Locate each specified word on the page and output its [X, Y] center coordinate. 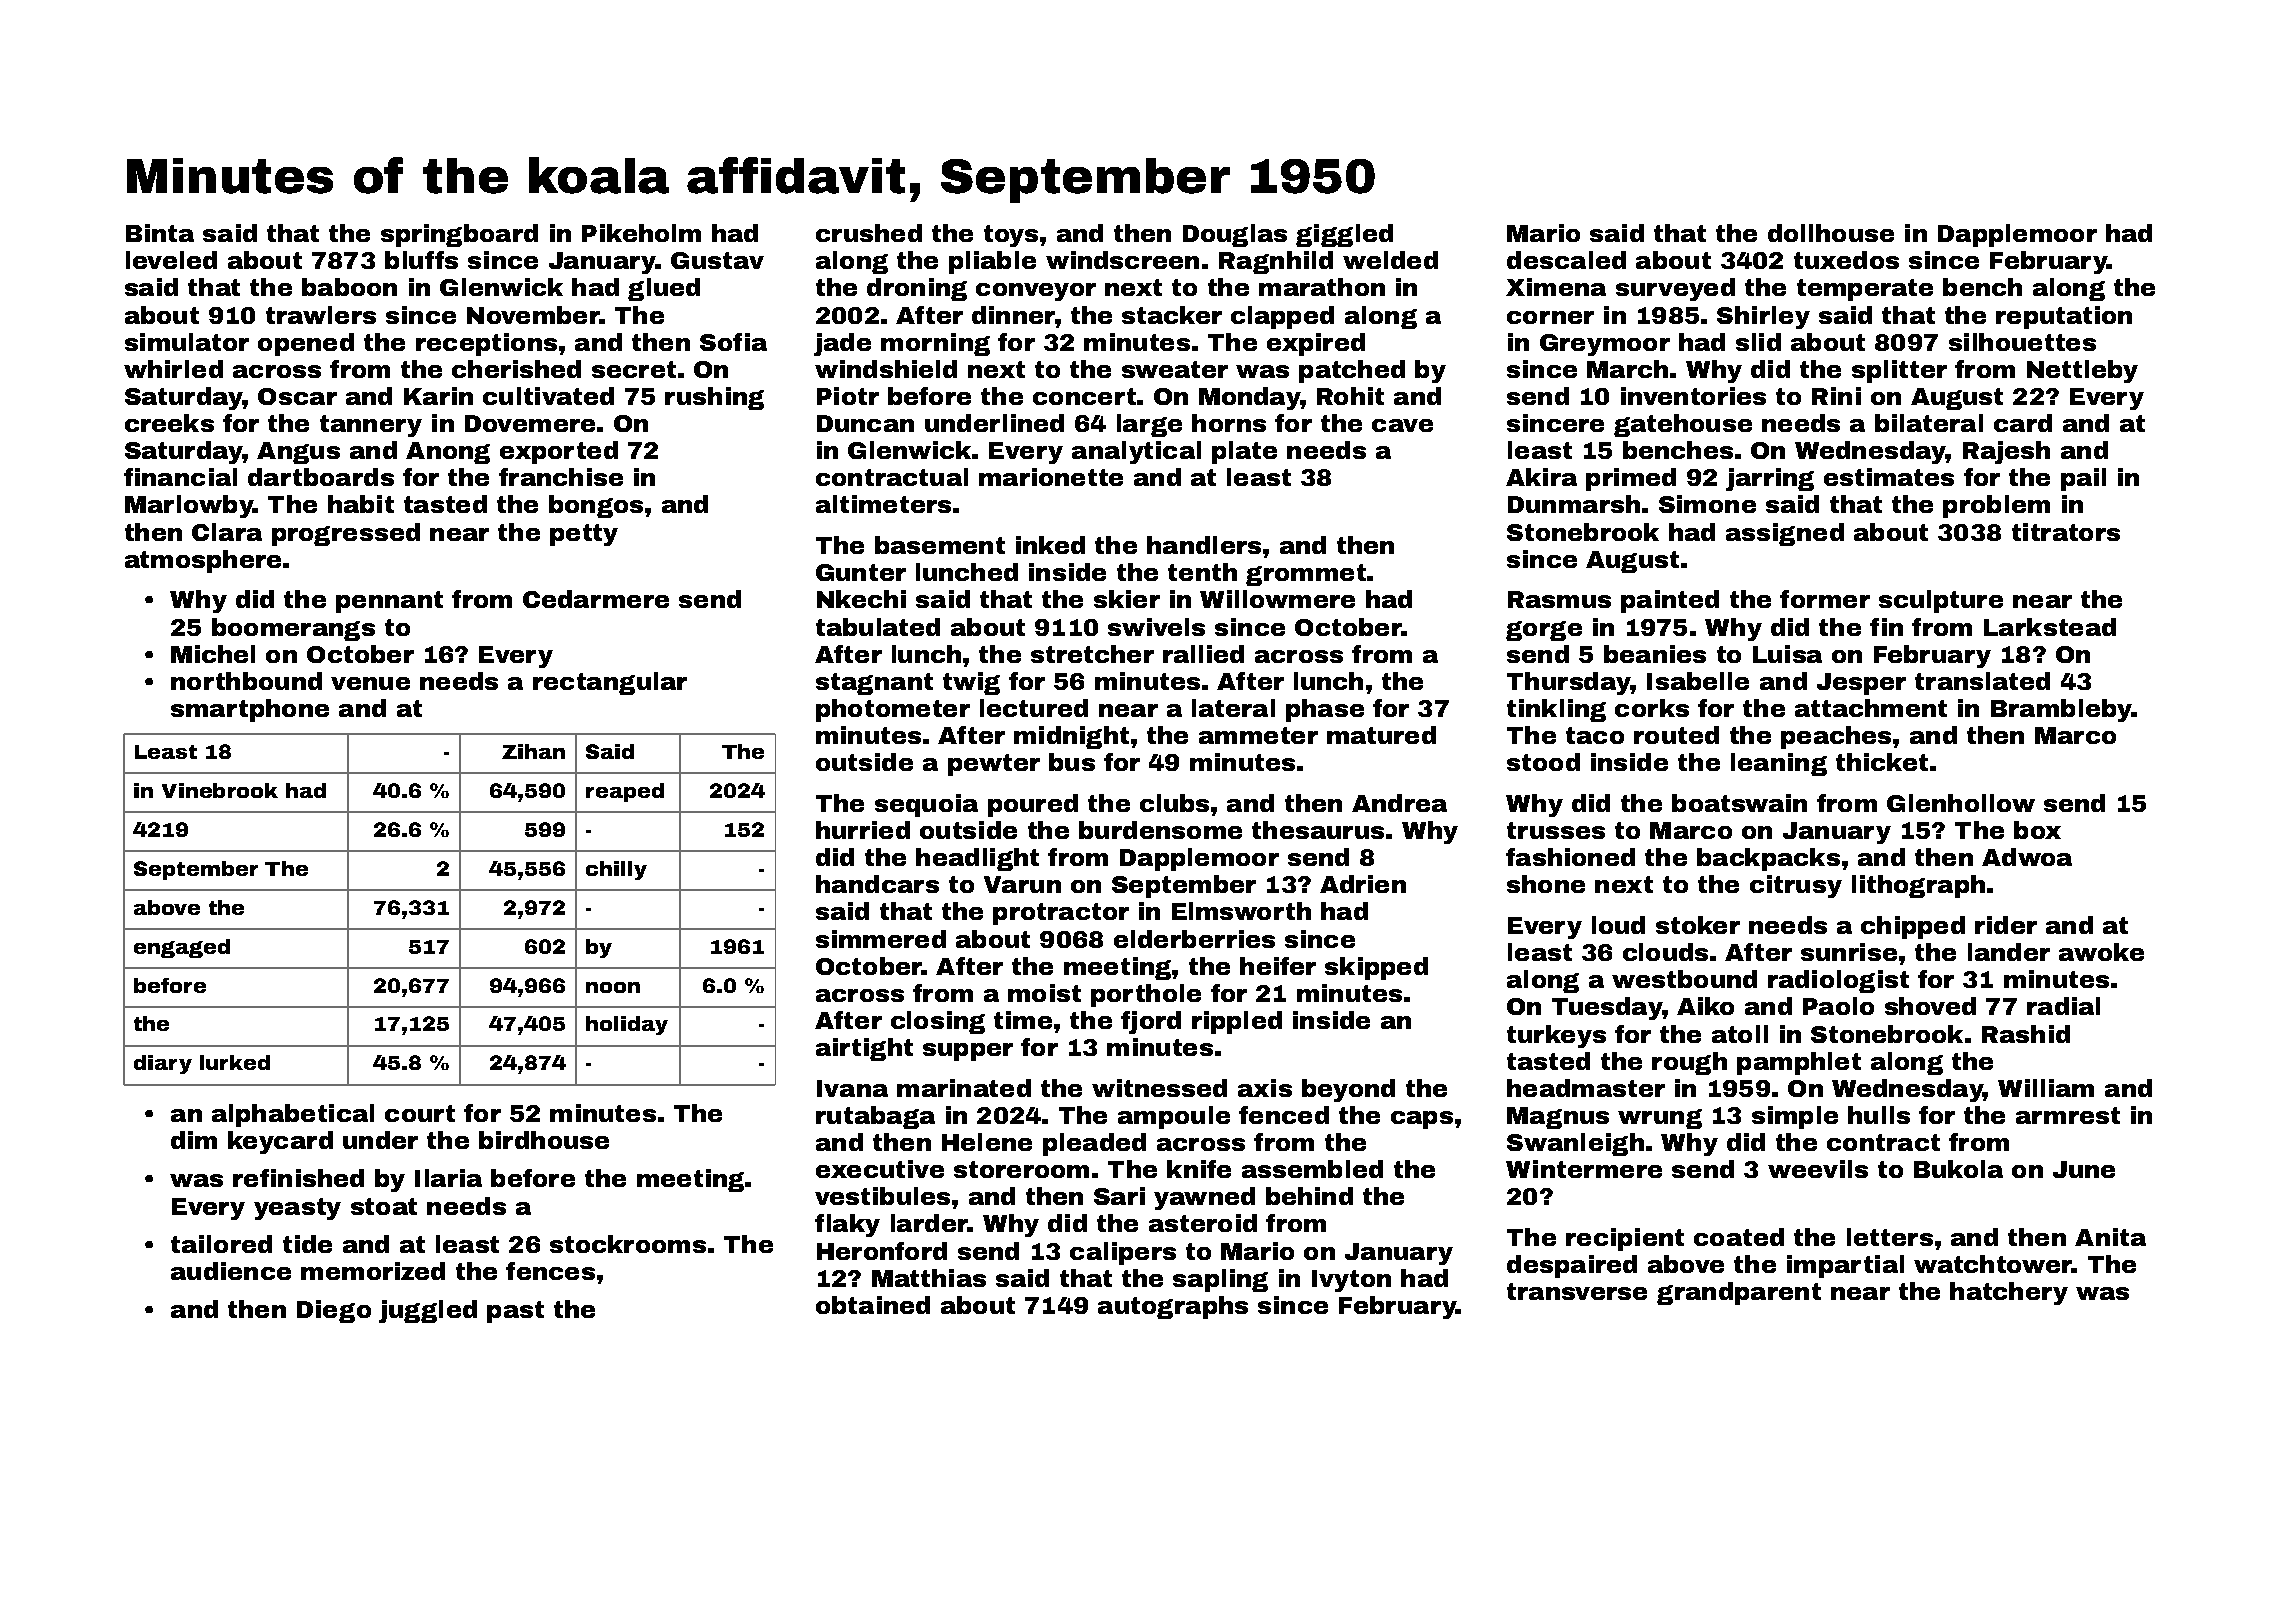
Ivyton [1351, 1281]
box [2037, 830]
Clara [227, 532]
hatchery [2009, 1293]
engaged [182, 948]
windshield [886, 369]
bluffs [421, 260]
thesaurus [1318, 830]
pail [2083, 479]
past [515, 1312]
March [1627, 369]
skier [1127, 599]
